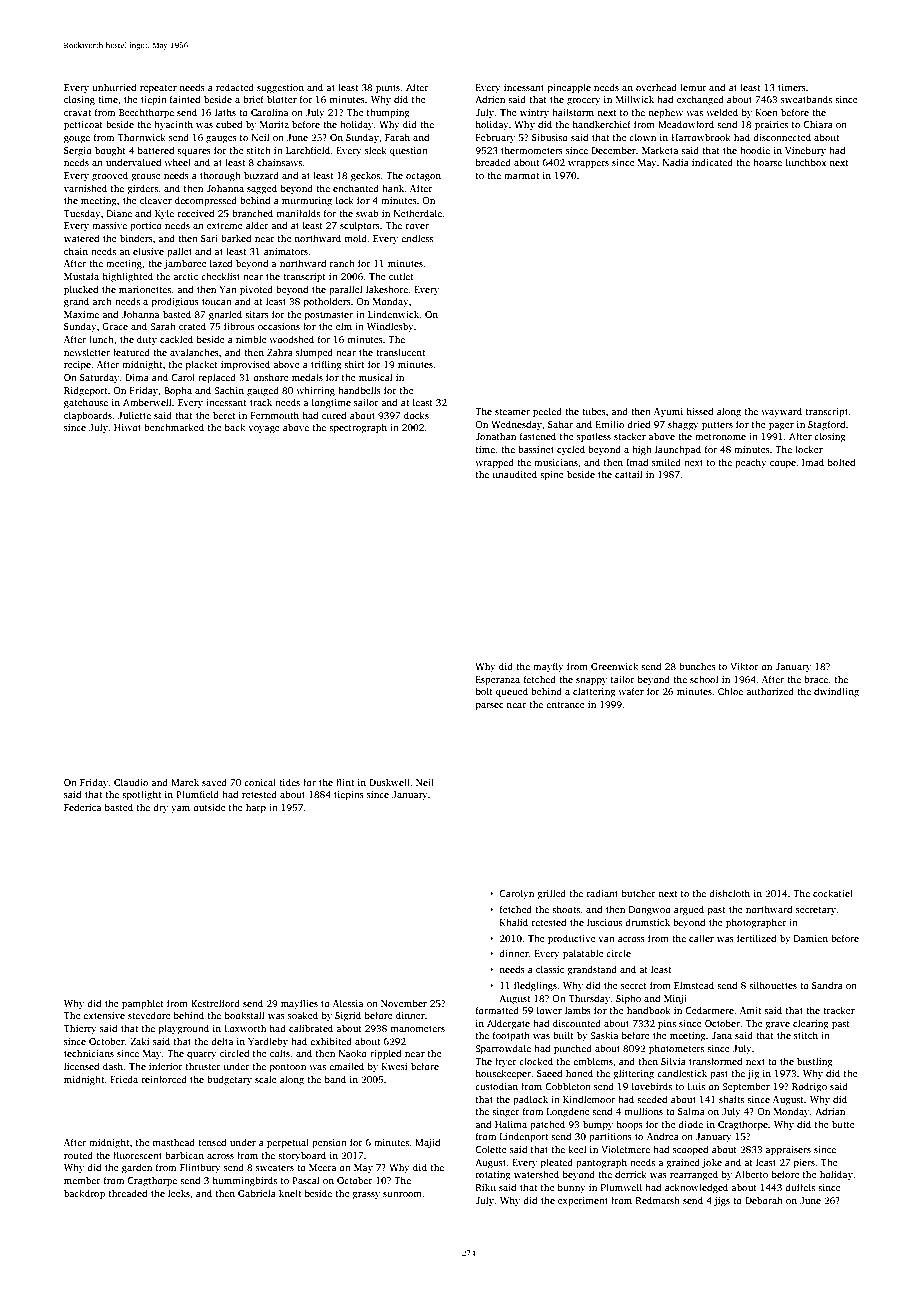 The width and height of the page is (924, 1308). What do you see at coordinates (494, 463) in the page?
I see `wrapped` at bounding box center [494, 463].
